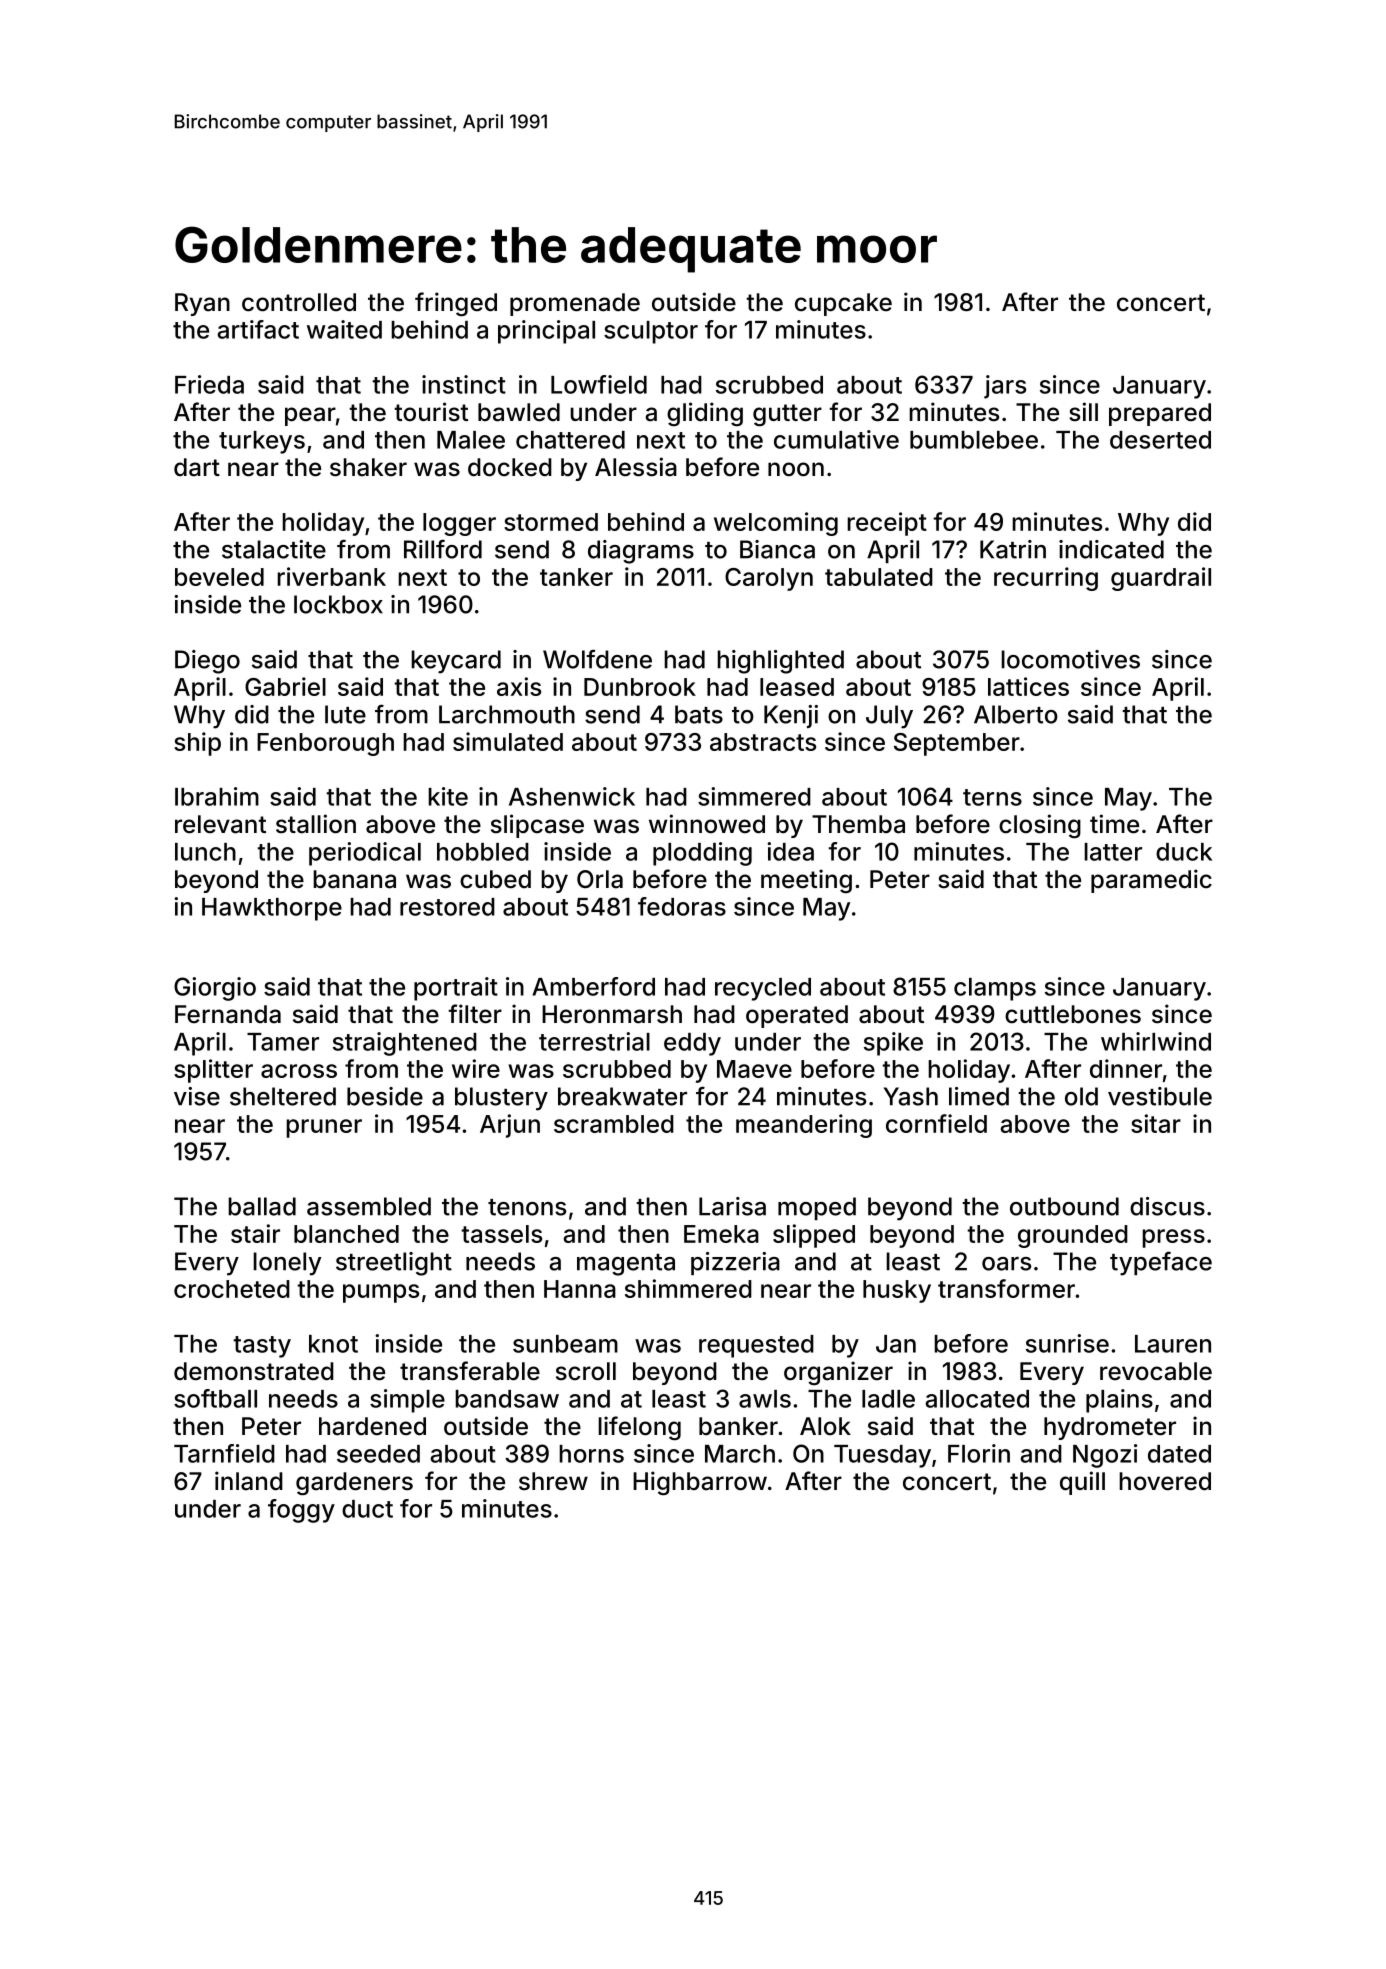  Describe the element at coordinates (202, 304) in the screenshot. I see `Ryan` at that location.
